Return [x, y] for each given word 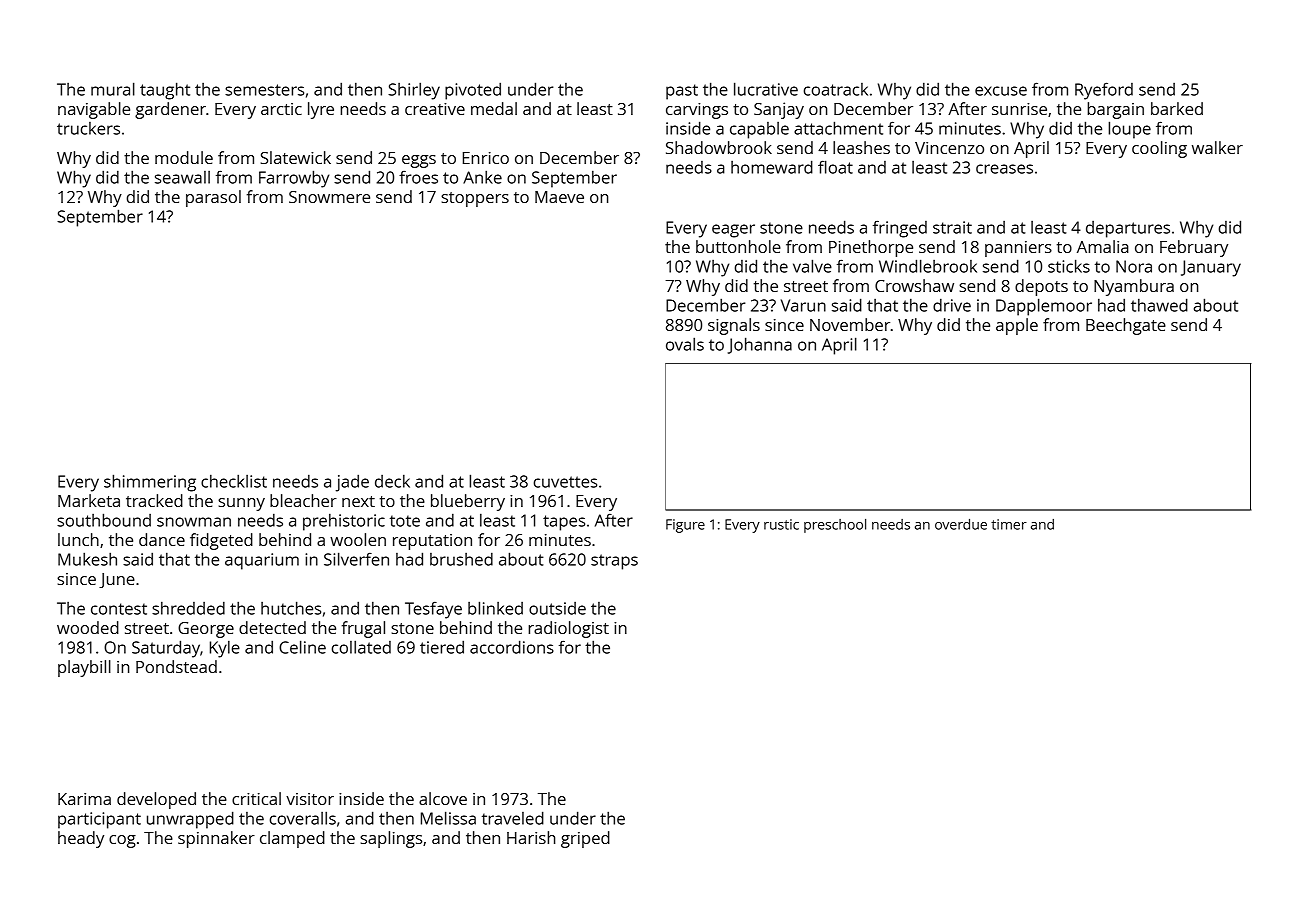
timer [1009, 524]
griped [585, 839]
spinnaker [216, 839]
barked [1177, 108]
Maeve [559, 197]
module [184, 157]
